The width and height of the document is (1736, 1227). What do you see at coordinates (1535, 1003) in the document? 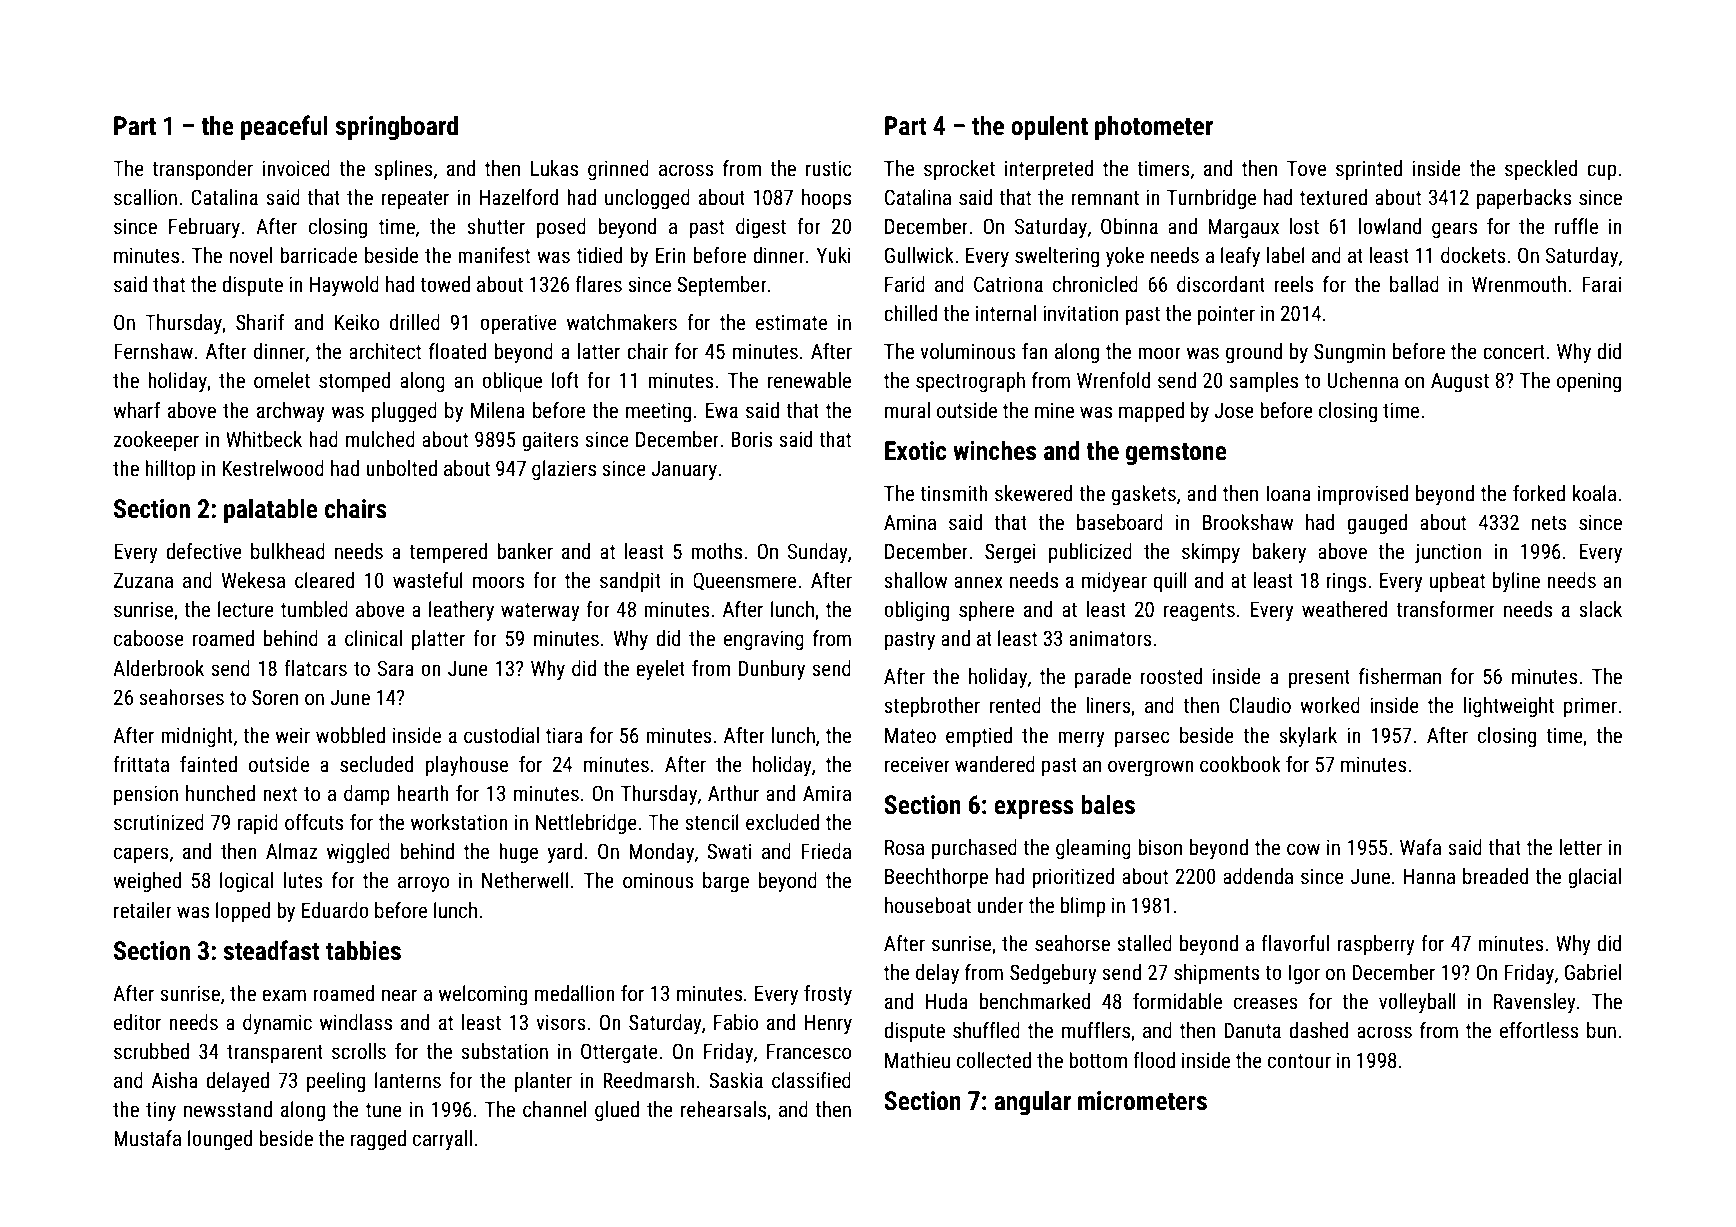
I see `Ravensley` at bounding box center [1535, 1003].
